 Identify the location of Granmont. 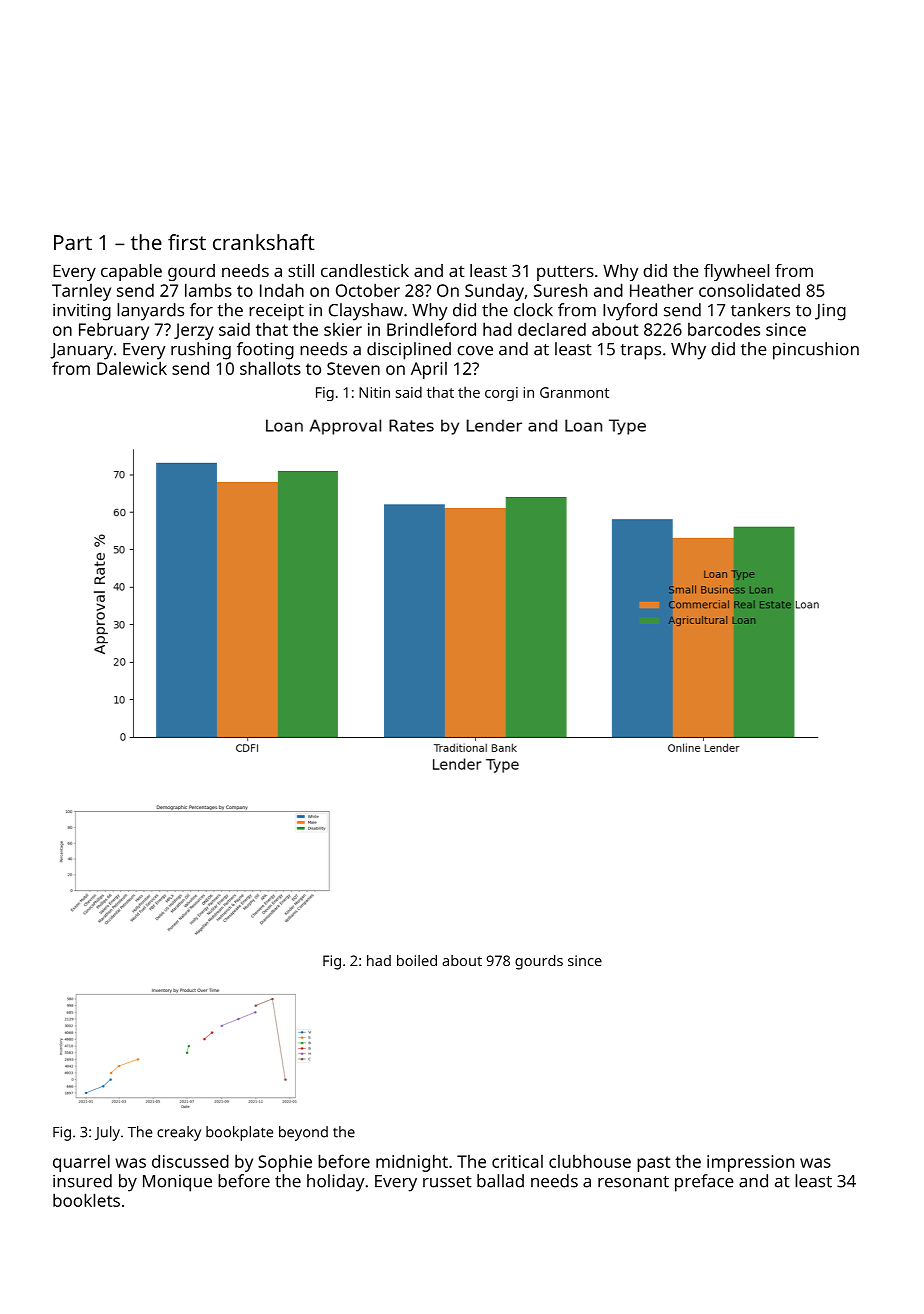
(574, 392).
